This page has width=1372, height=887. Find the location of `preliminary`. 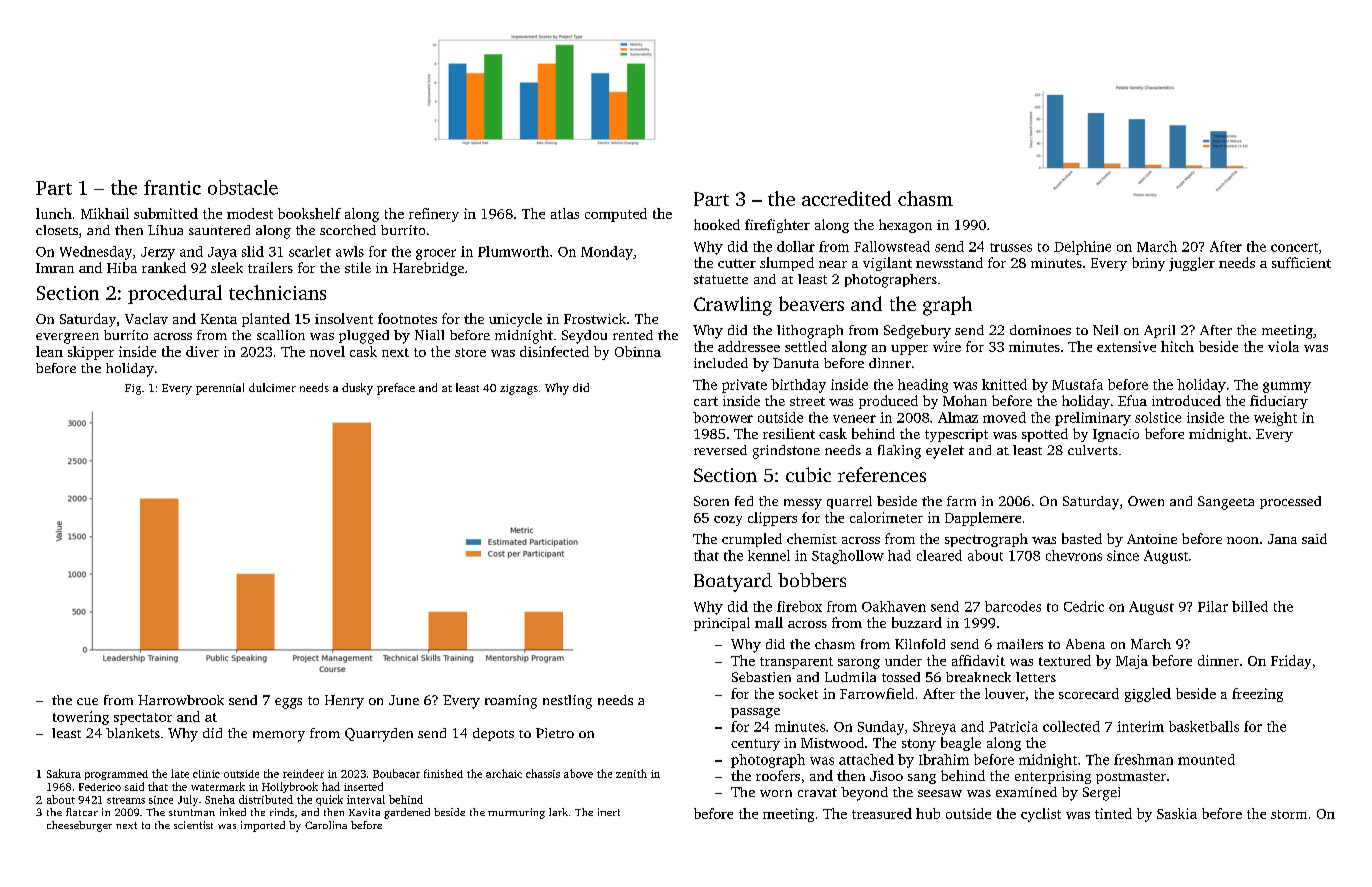

preliminary is located at coordinates (1093, 419).
